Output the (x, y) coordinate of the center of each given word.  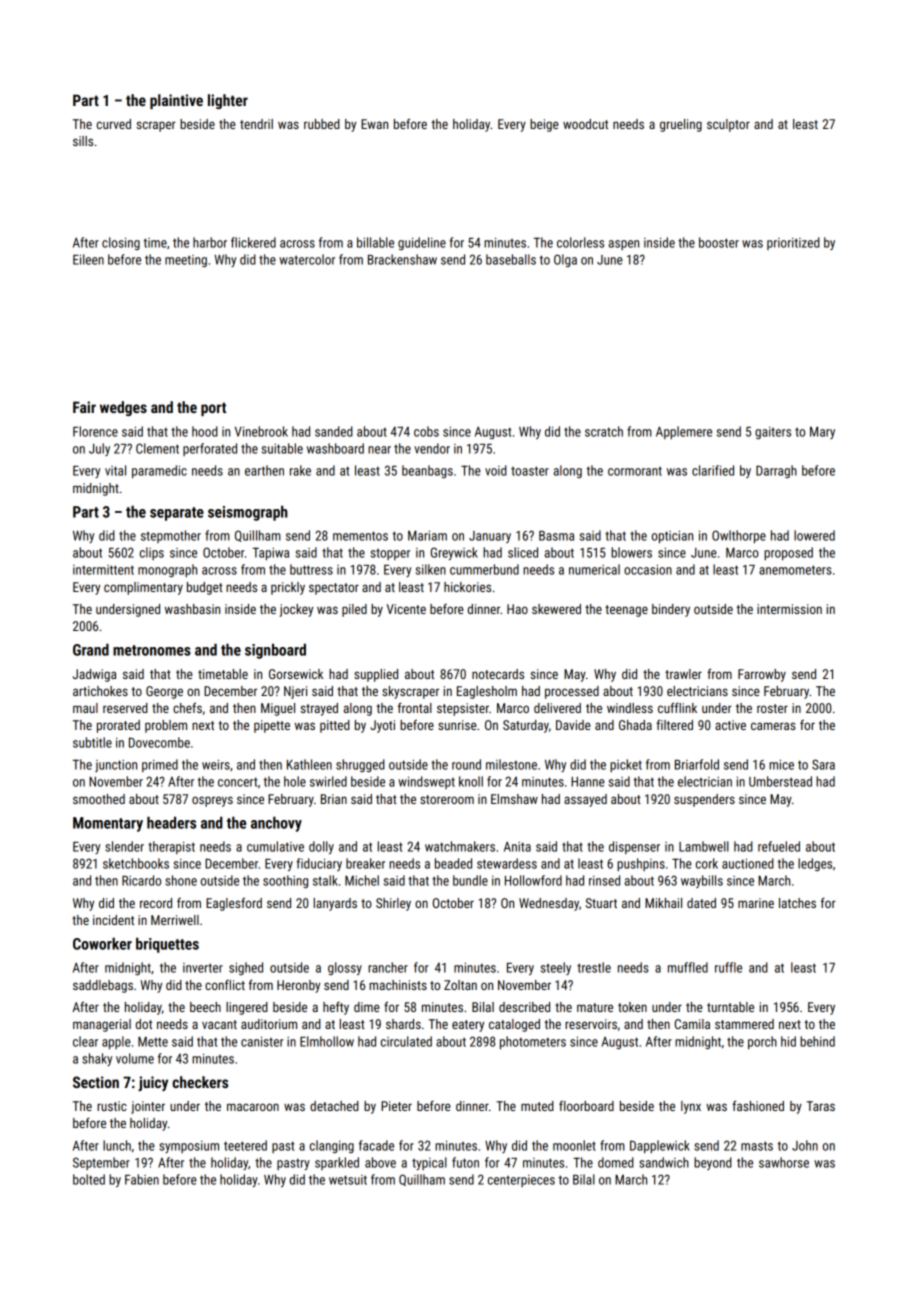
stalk (325, 880)
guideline (422, 243)
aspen (623, 245)
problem (166, 726)
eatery (468, 1026)
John (805, 1145)
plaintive (176, 101)
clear (85, 1041)
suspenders (704, 800)
